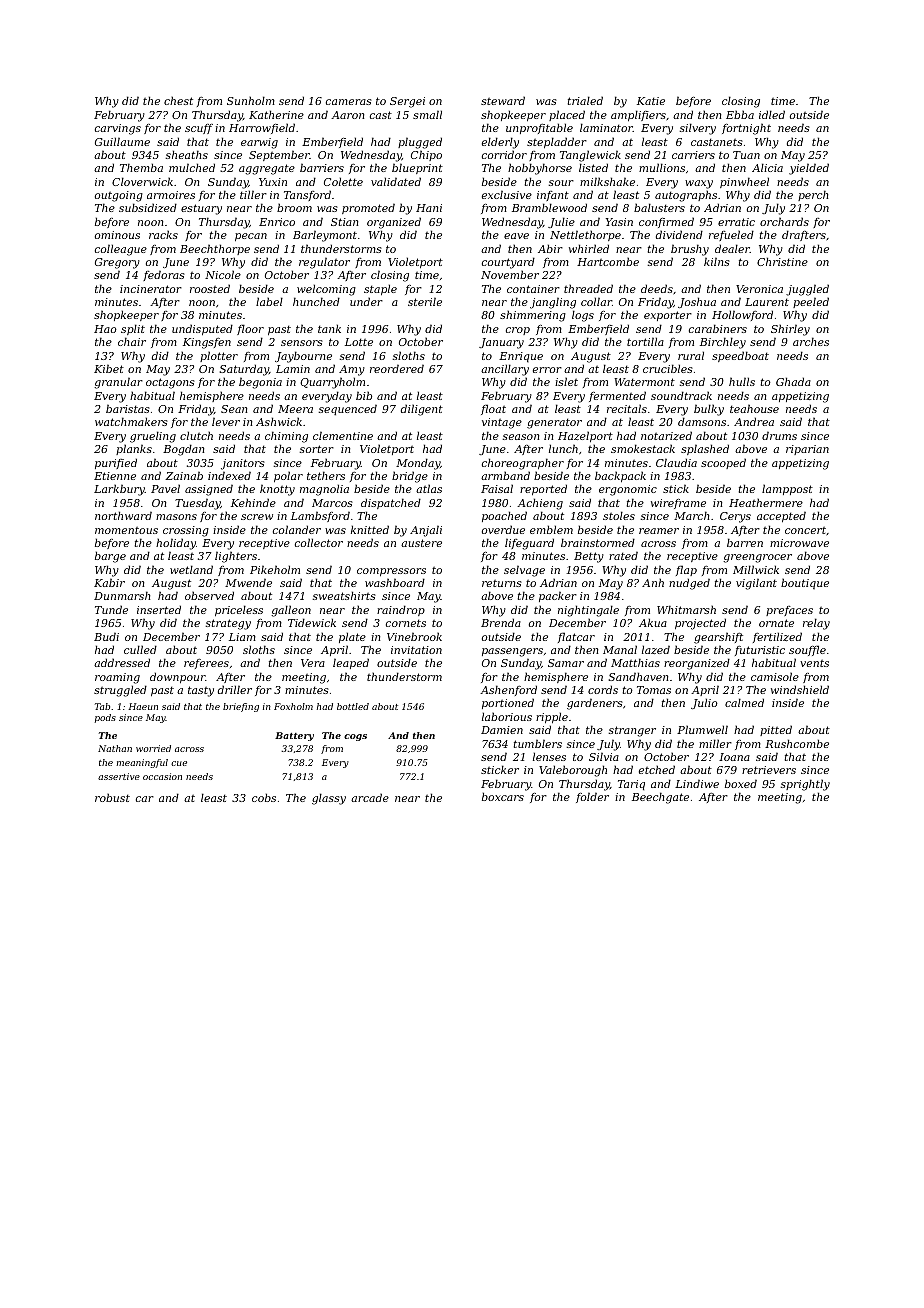 This screenshot has height=1308, width=924. Describe the element at coordinates (807, 450) in the screenshot. I see `riparian` at that location.
